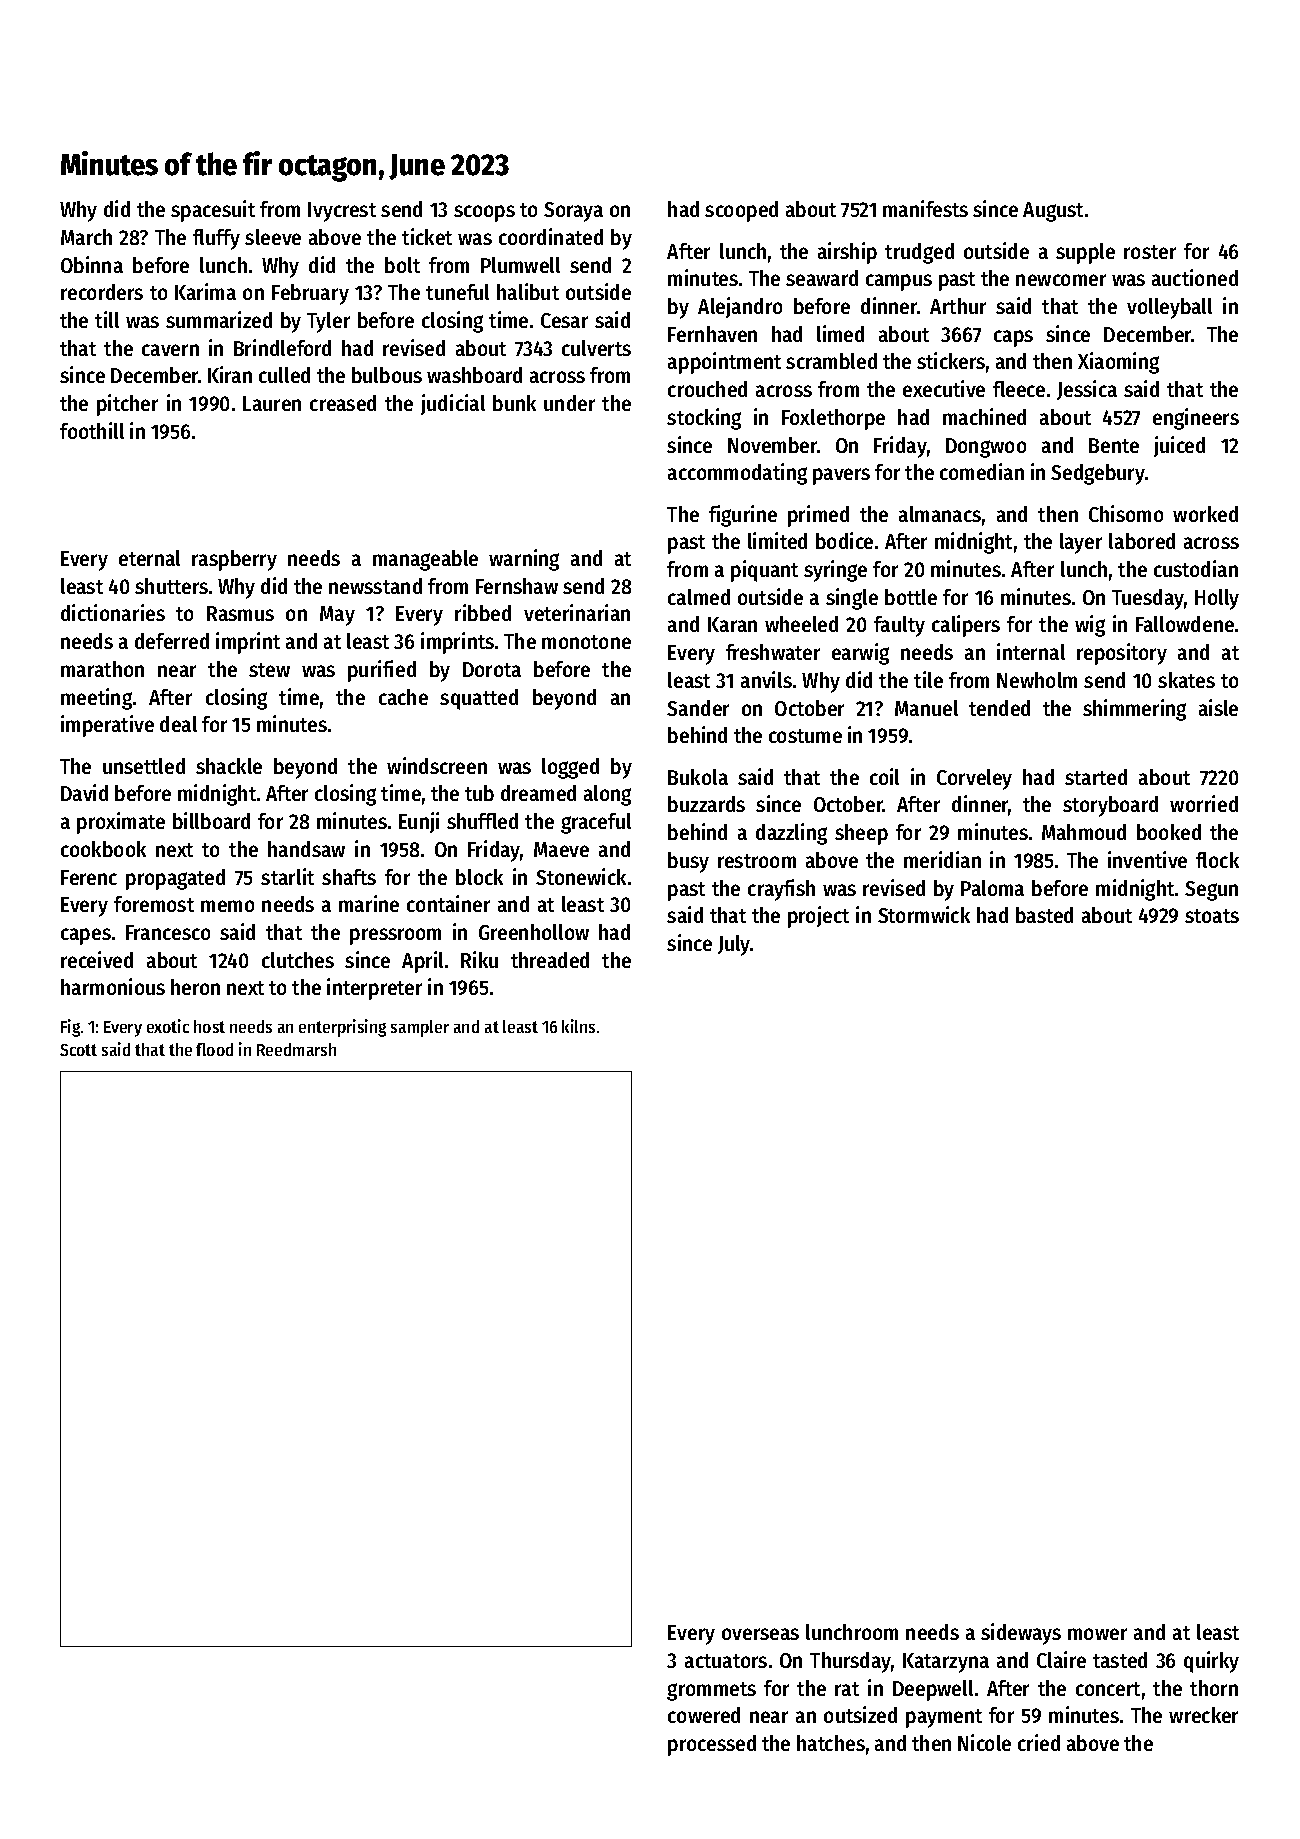  Describe the element at coordinates (712, 1745) in the screenshot. I see `processed` at that location.
